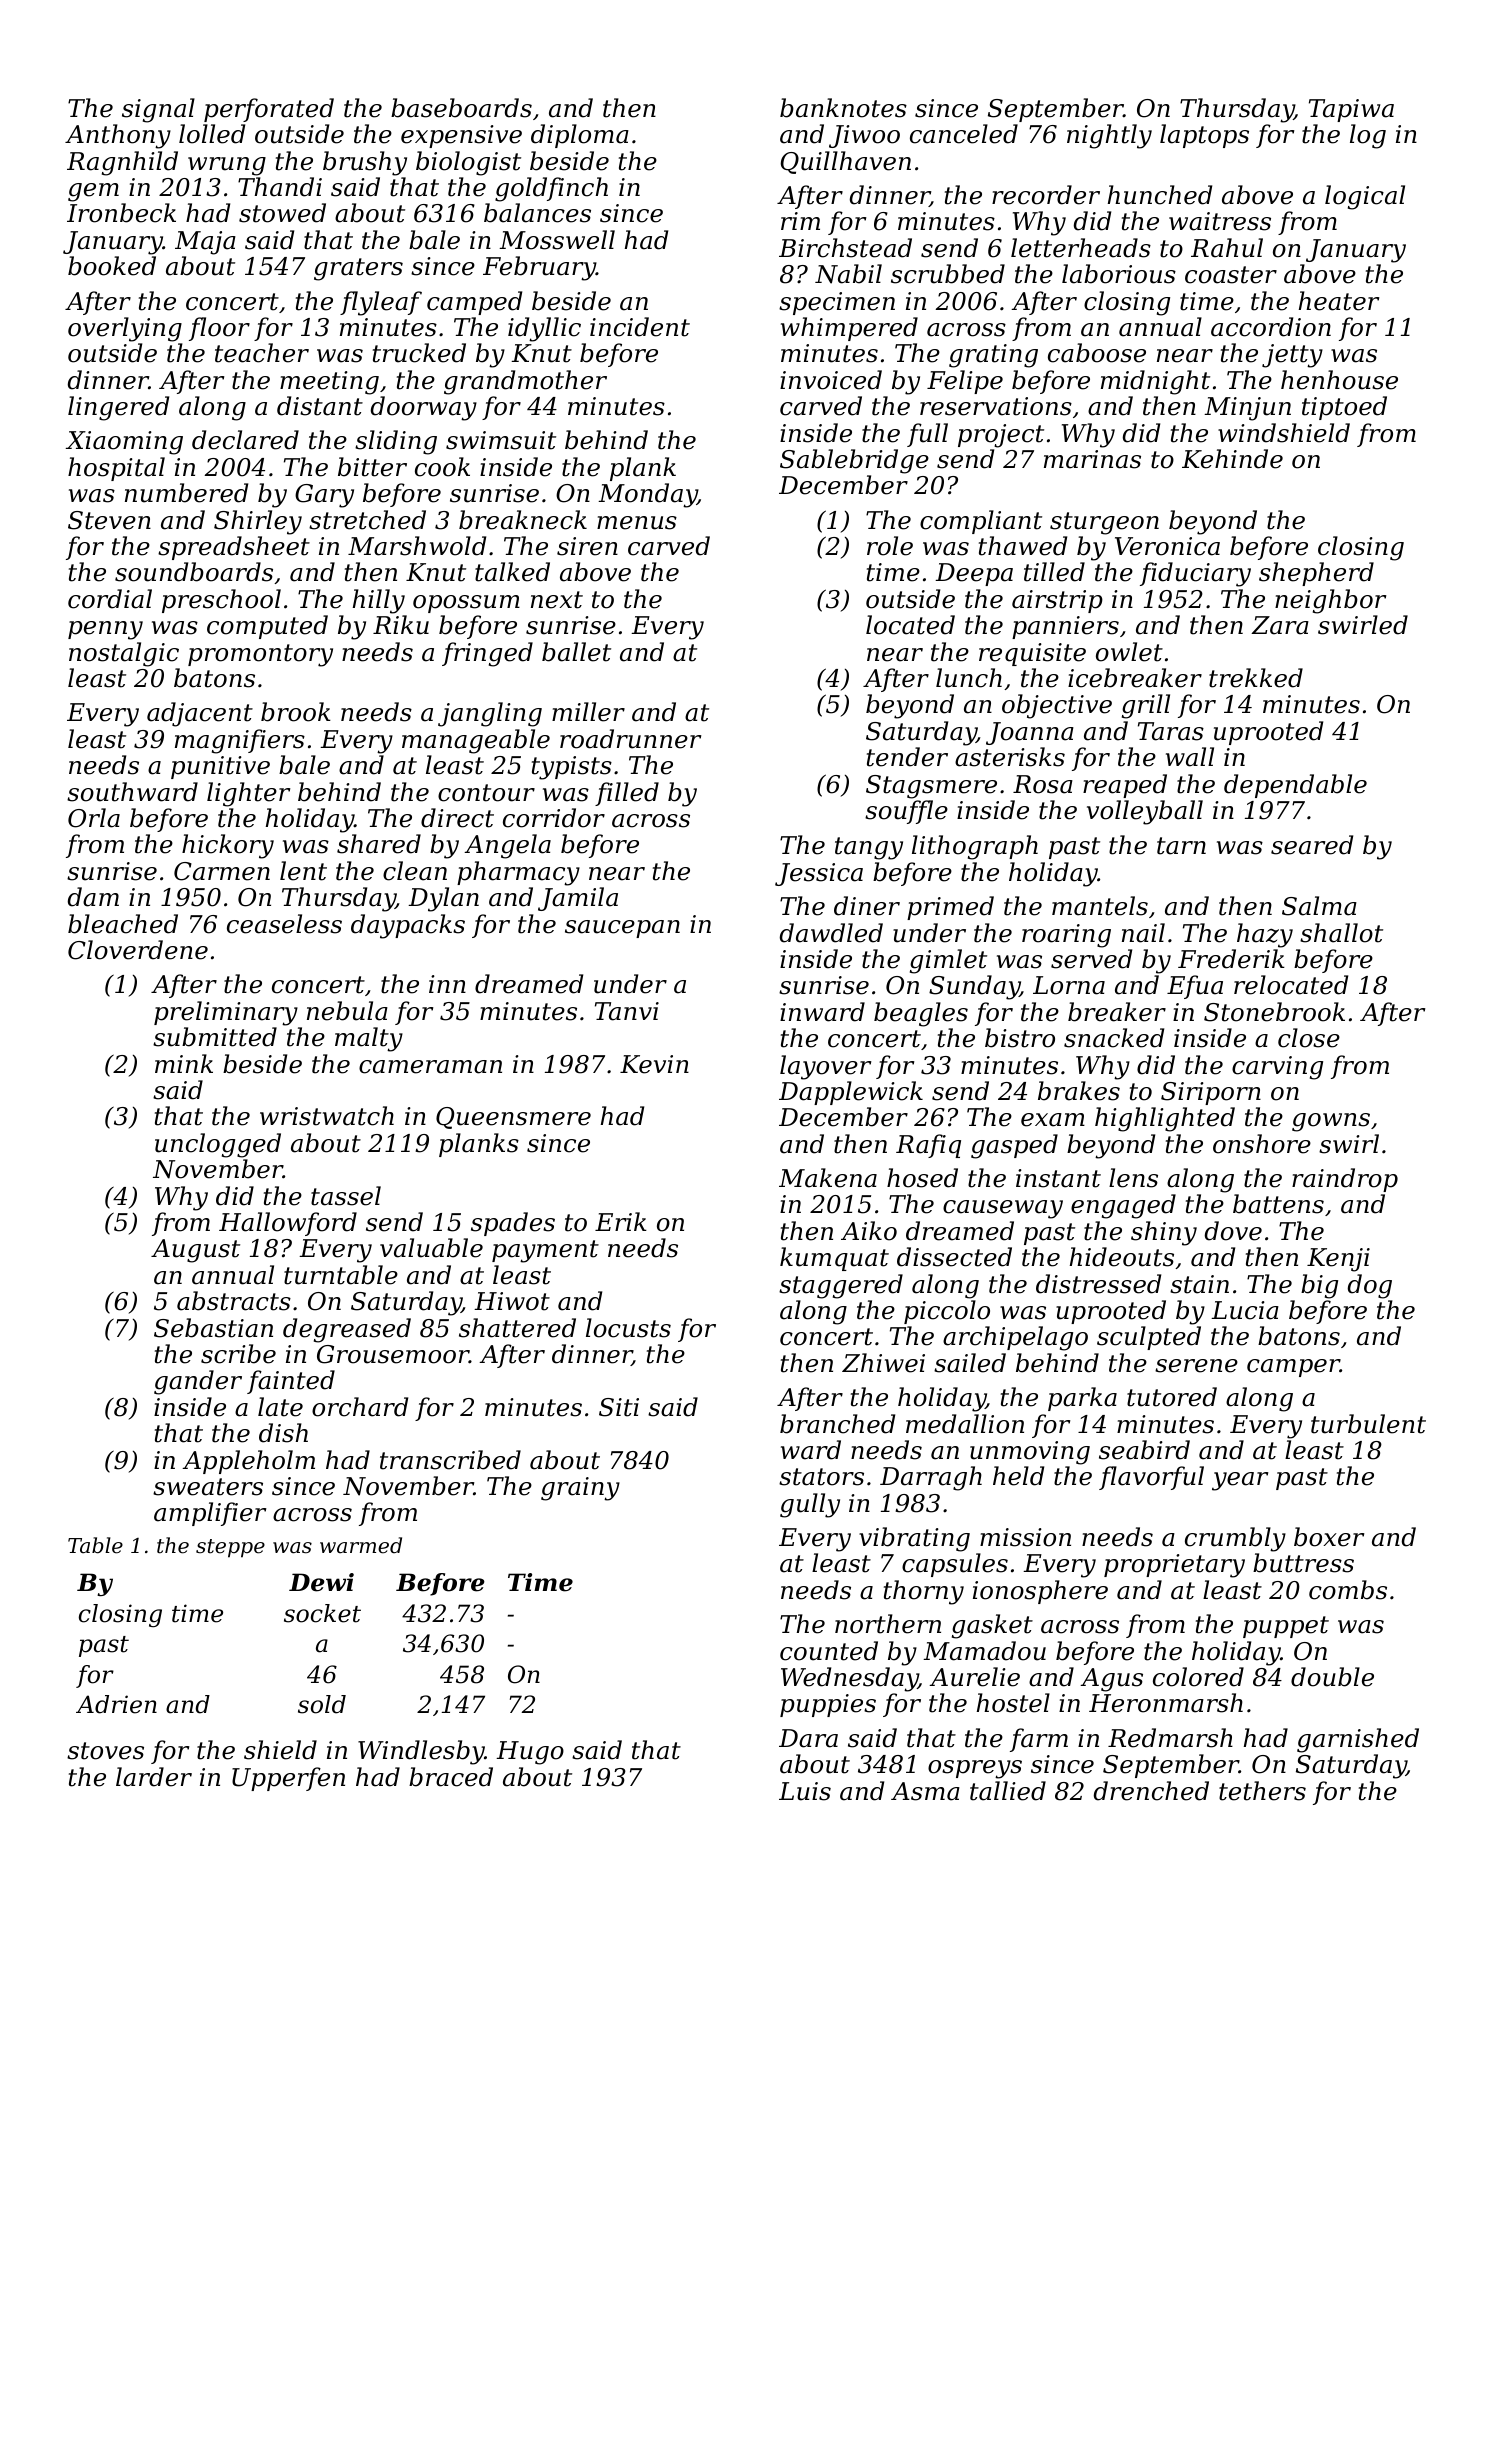 This screenshot has height=2464, width=1496. I want to click on preschool, so click(221, 601).
